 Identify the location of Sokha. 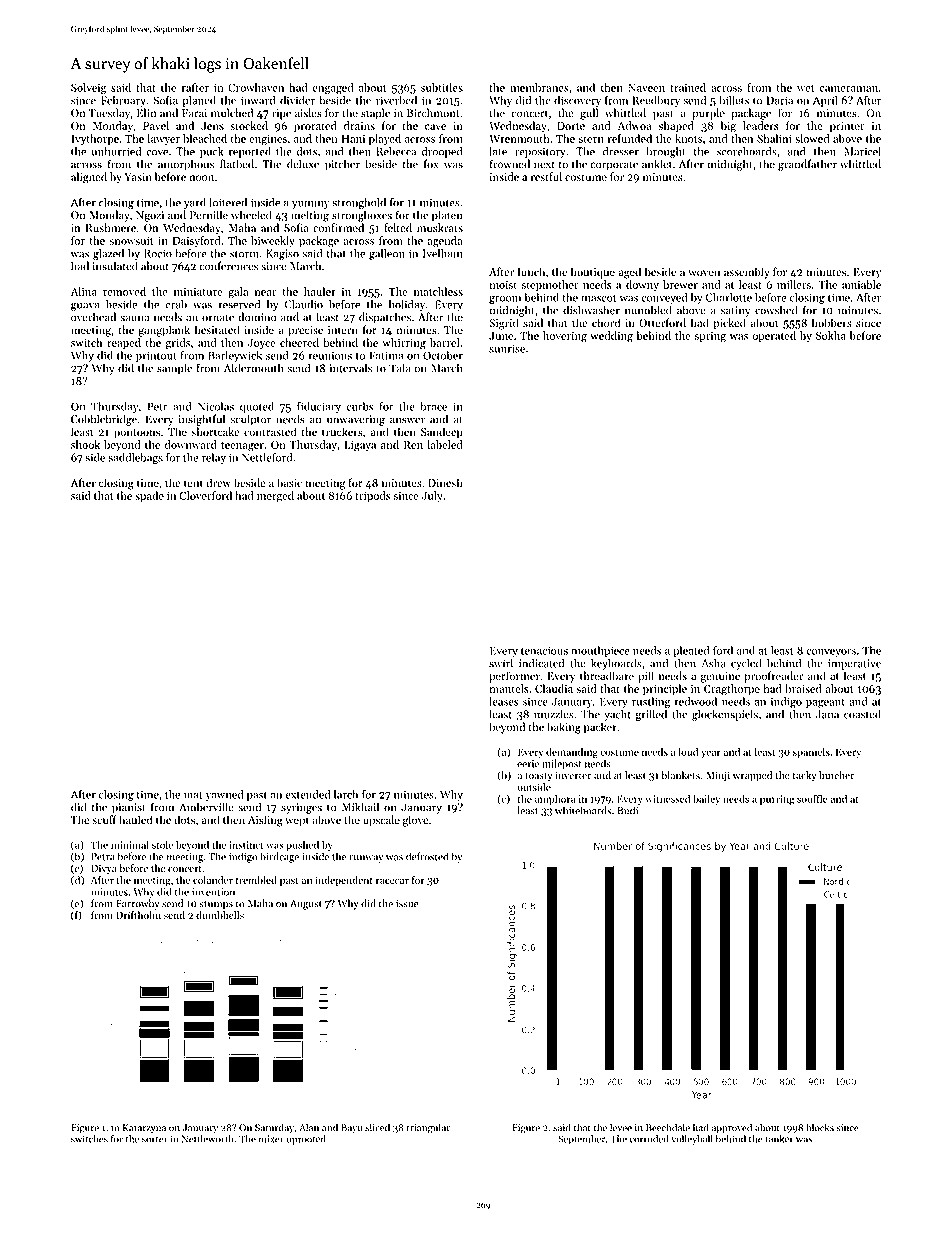
(831, 335).
